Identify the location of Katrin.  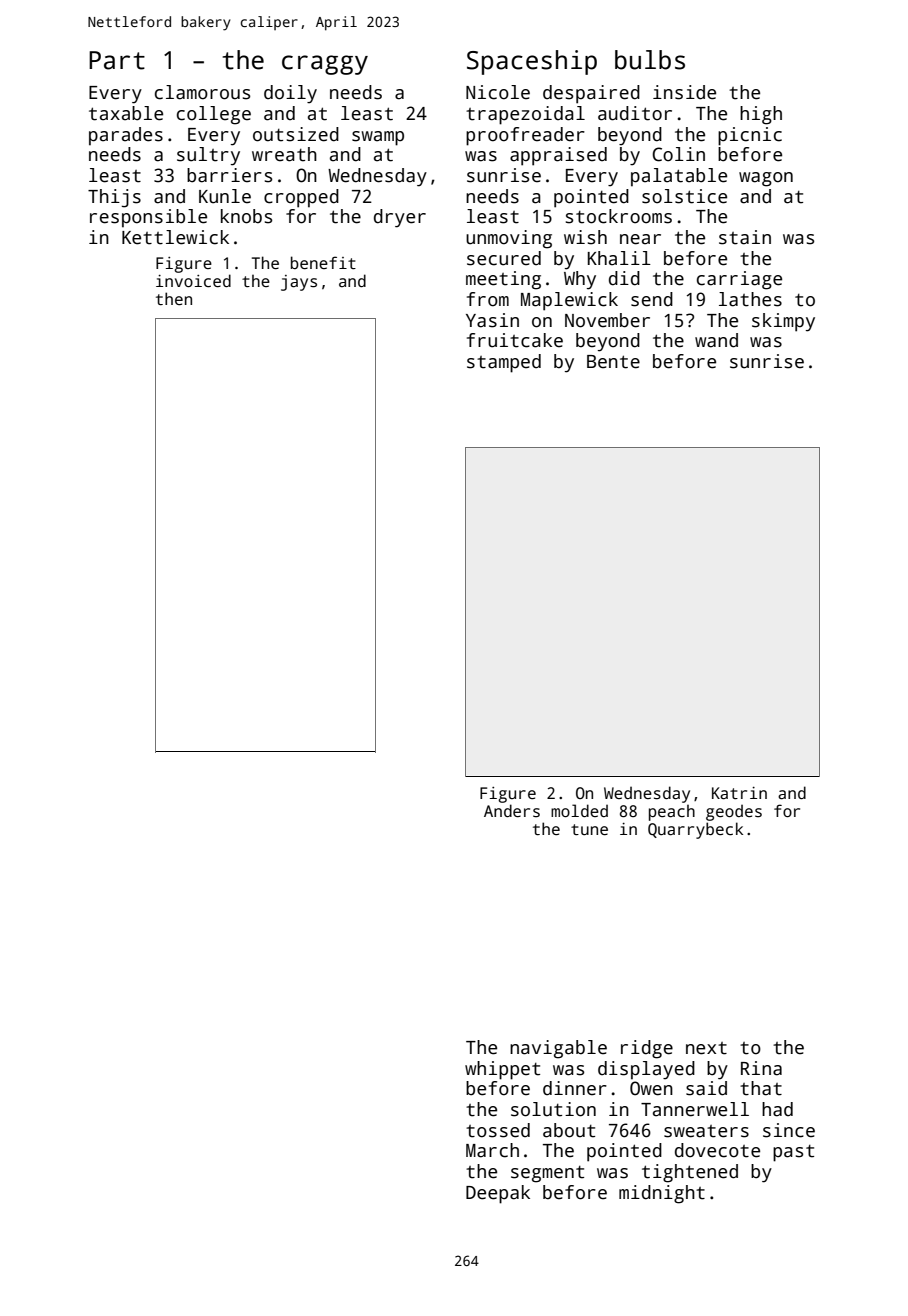
(739, 793).
